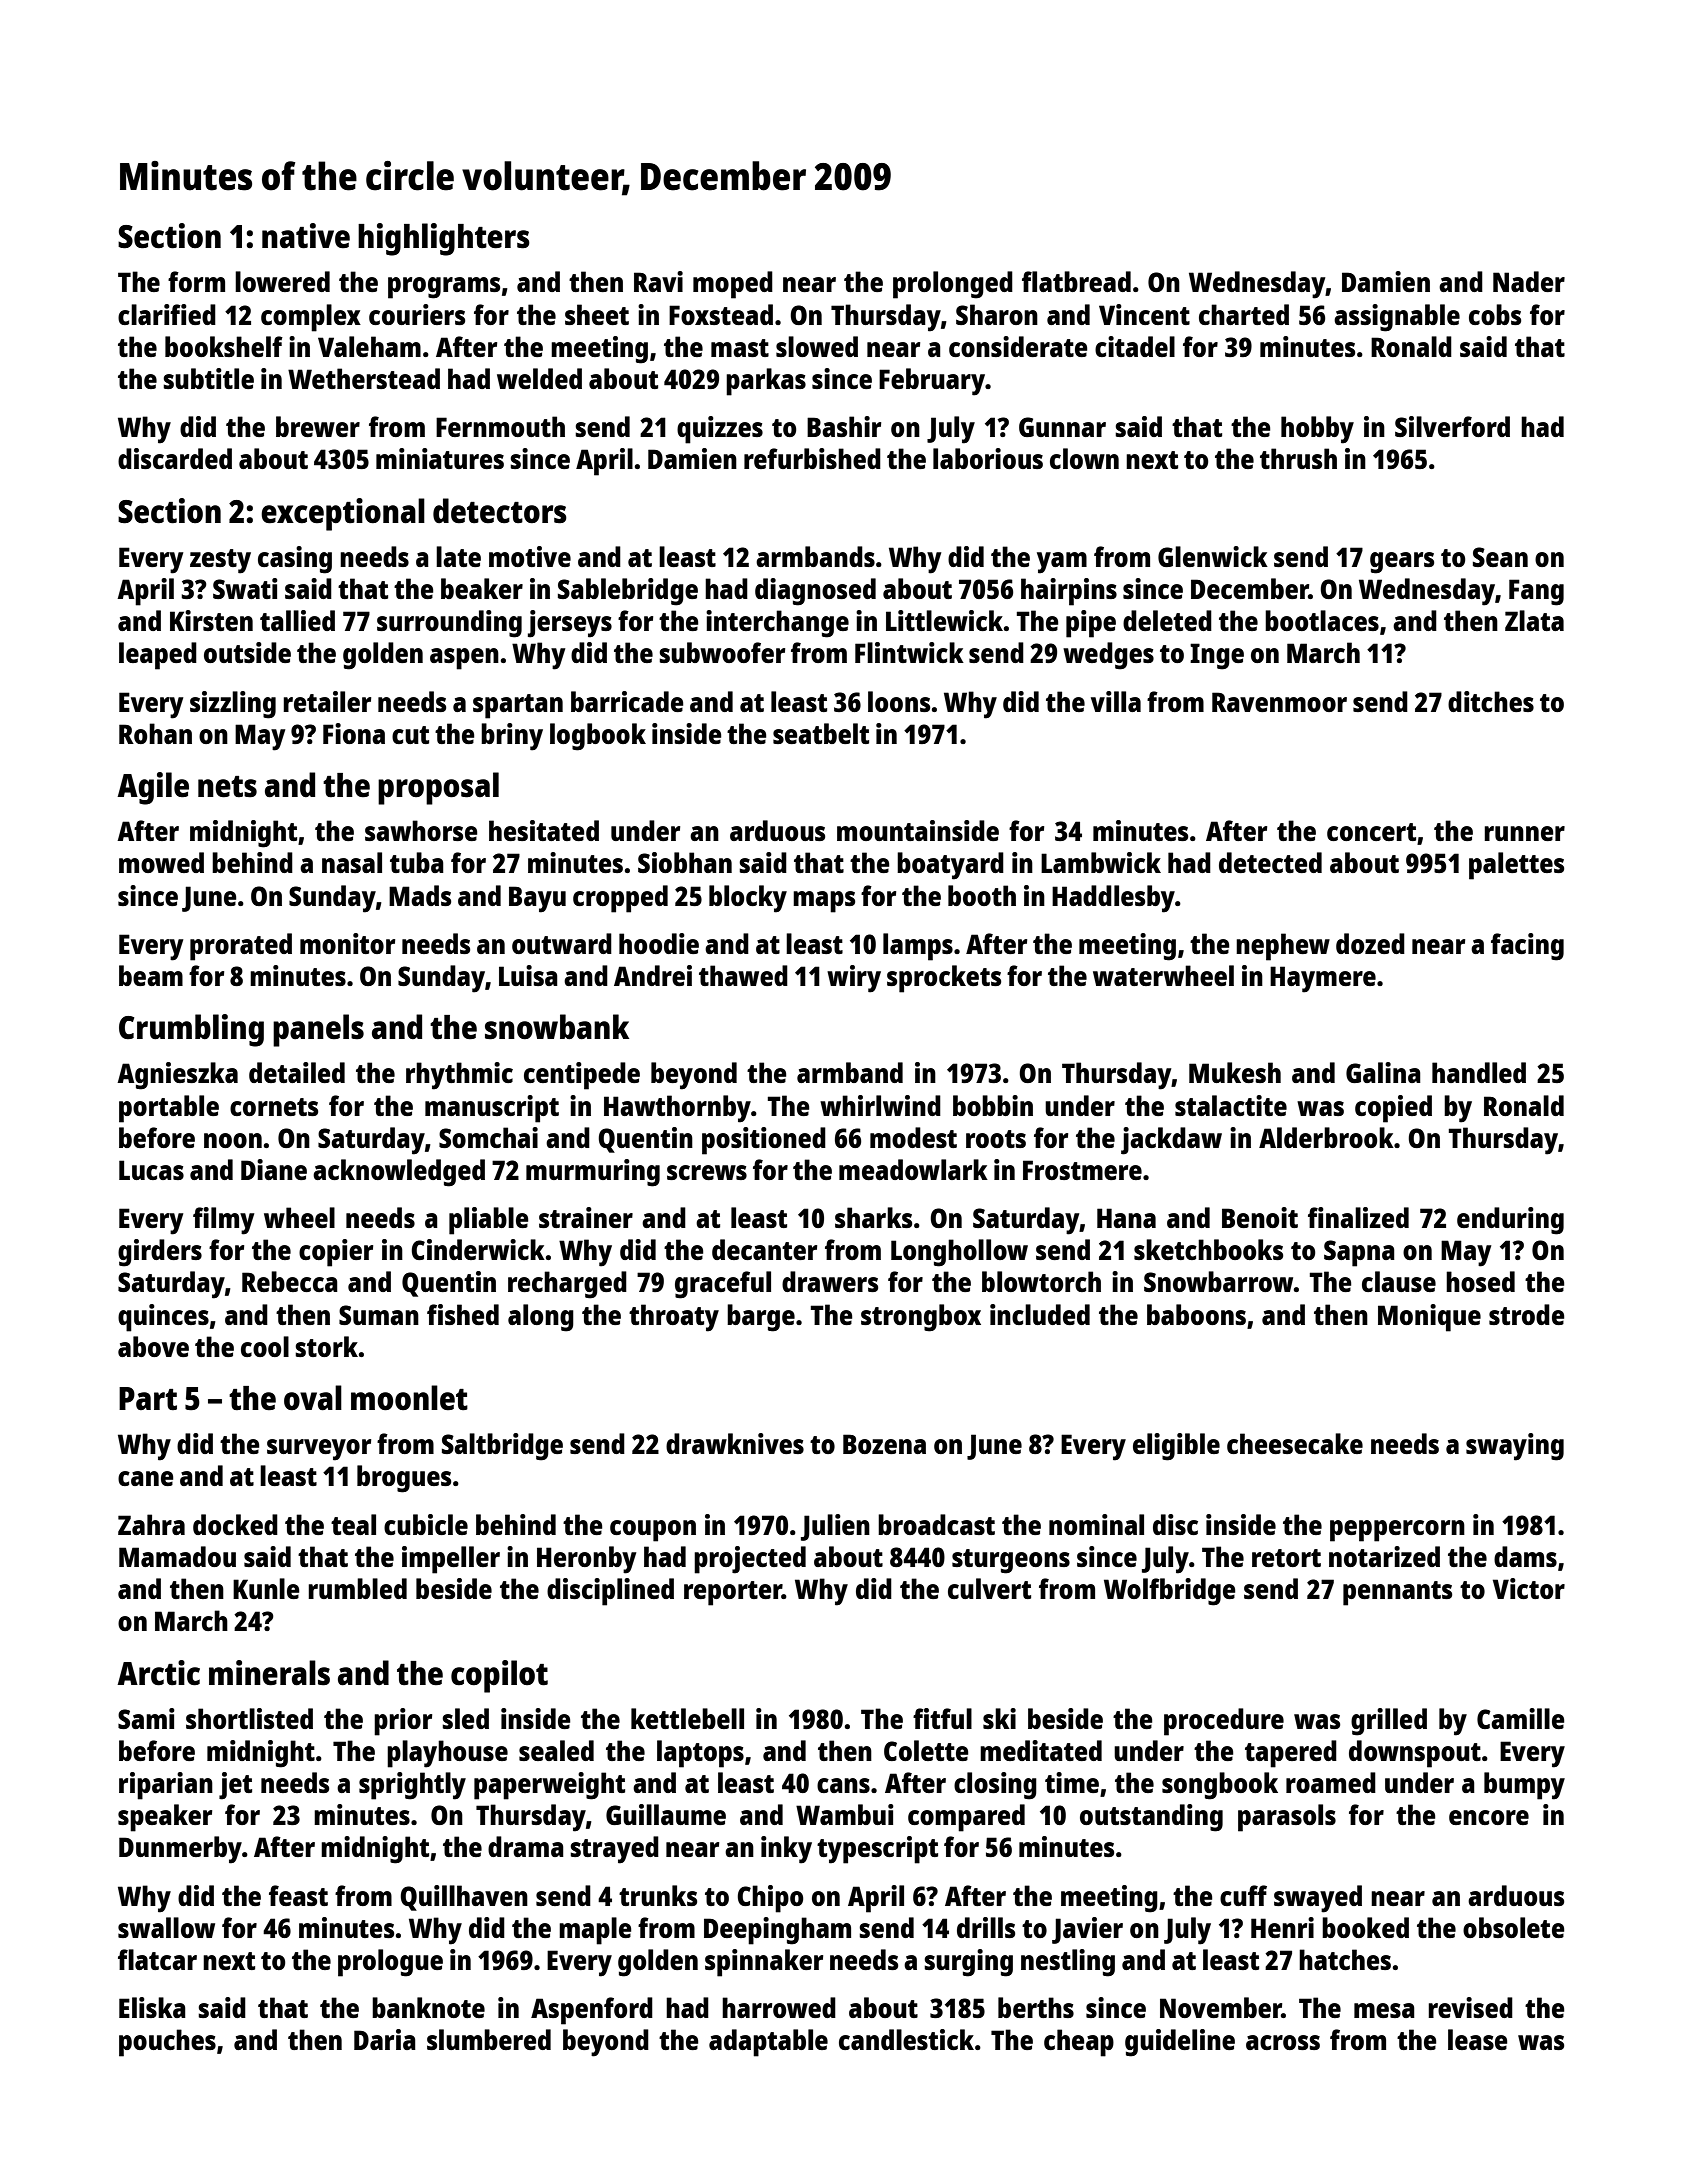  Describe the element at coordinates (208, 378) in the page. I see `subtitle` at that location.
